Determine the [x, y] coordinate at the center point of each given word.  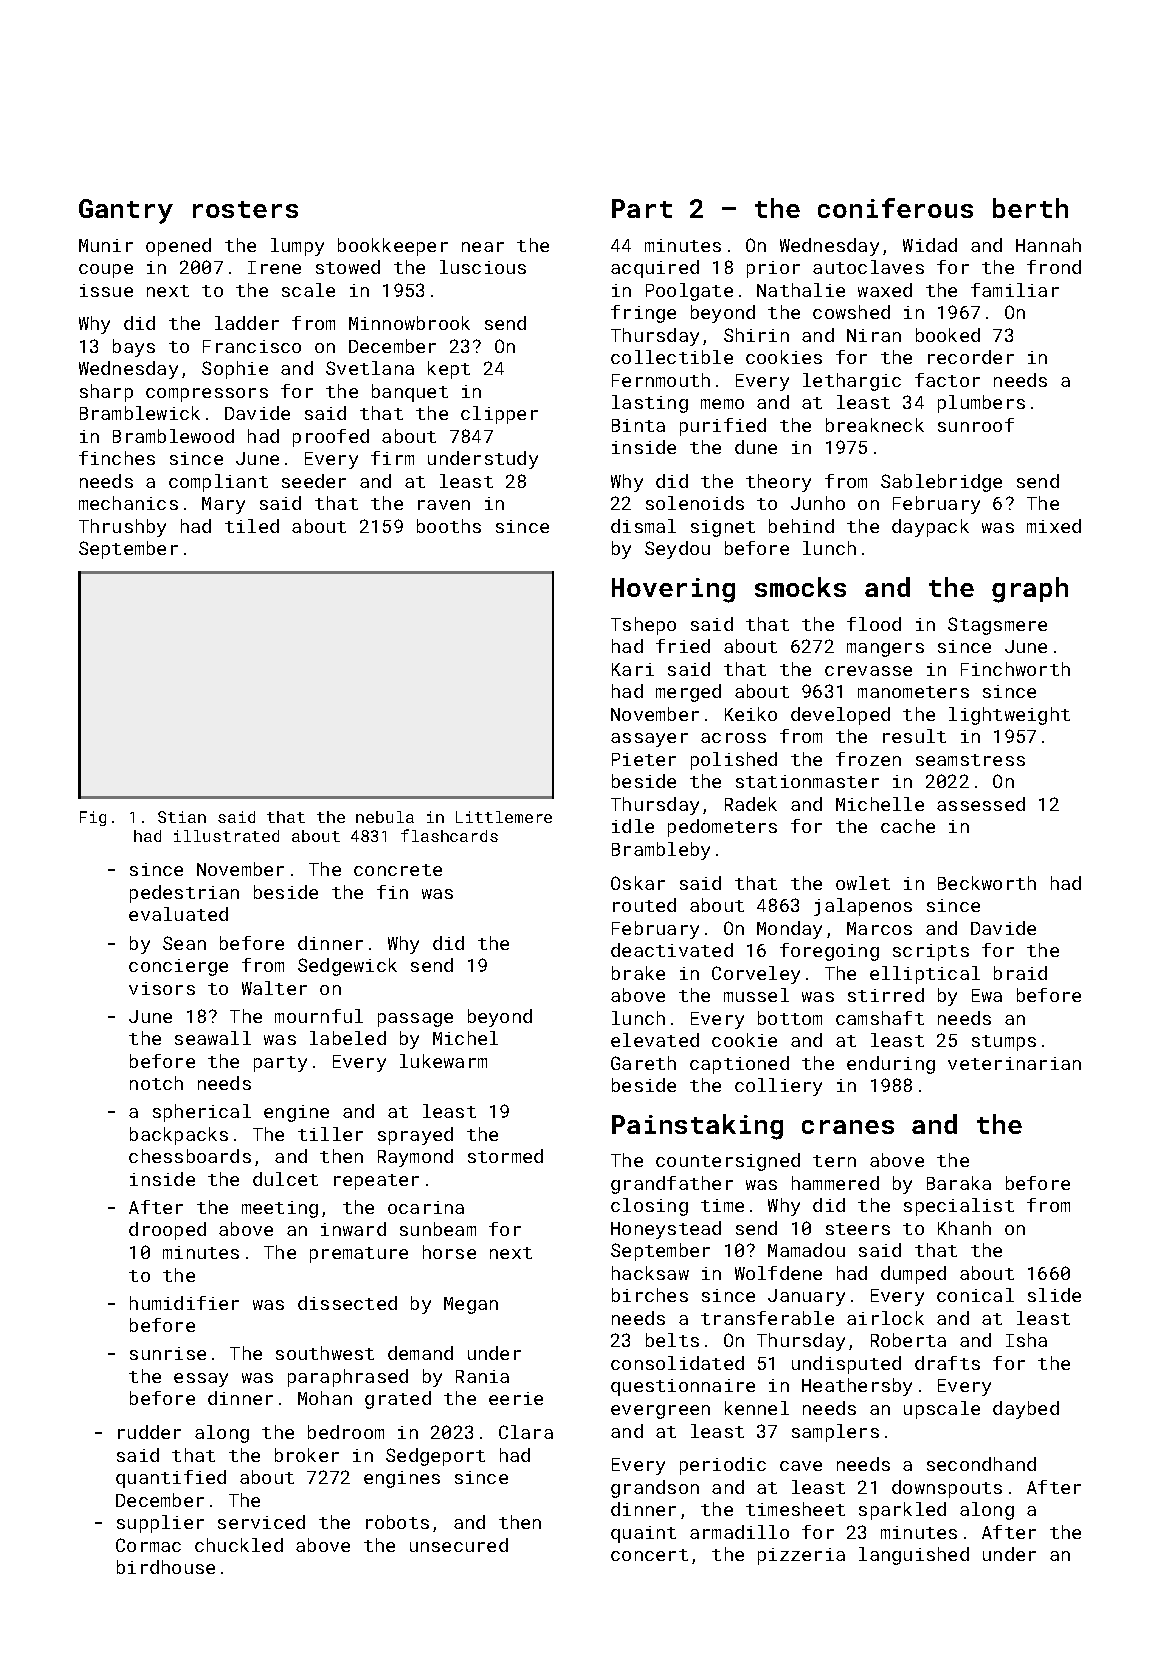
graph [1030, 590]
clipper [499, 415]
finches [117, 458]
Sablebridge [941, 483]
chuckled [239, 1545]
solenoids [695, 503]
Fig [93, 818]
